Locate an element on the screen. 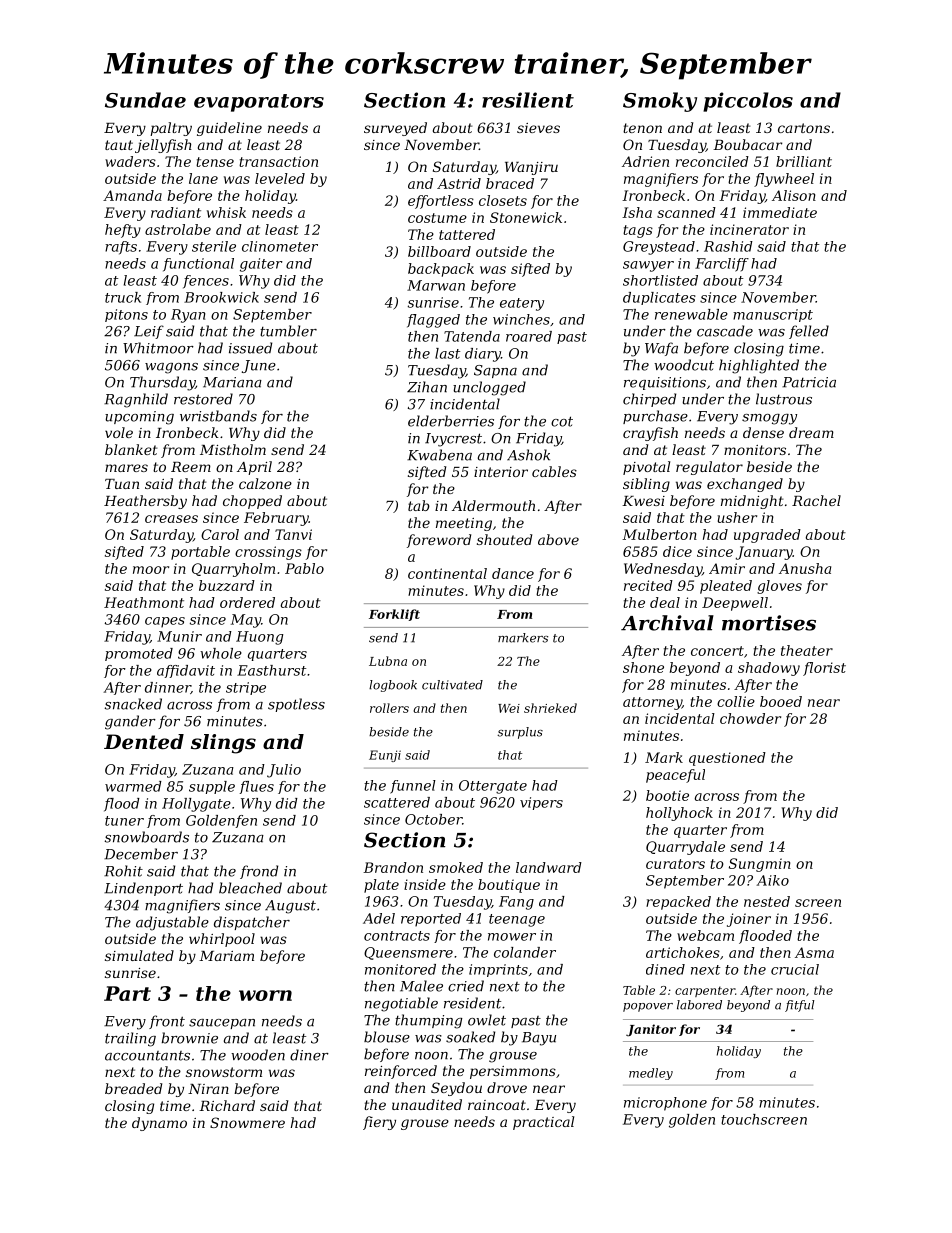 The image size is (952, 1233). tumbler is located at coordinates (288, 331).
